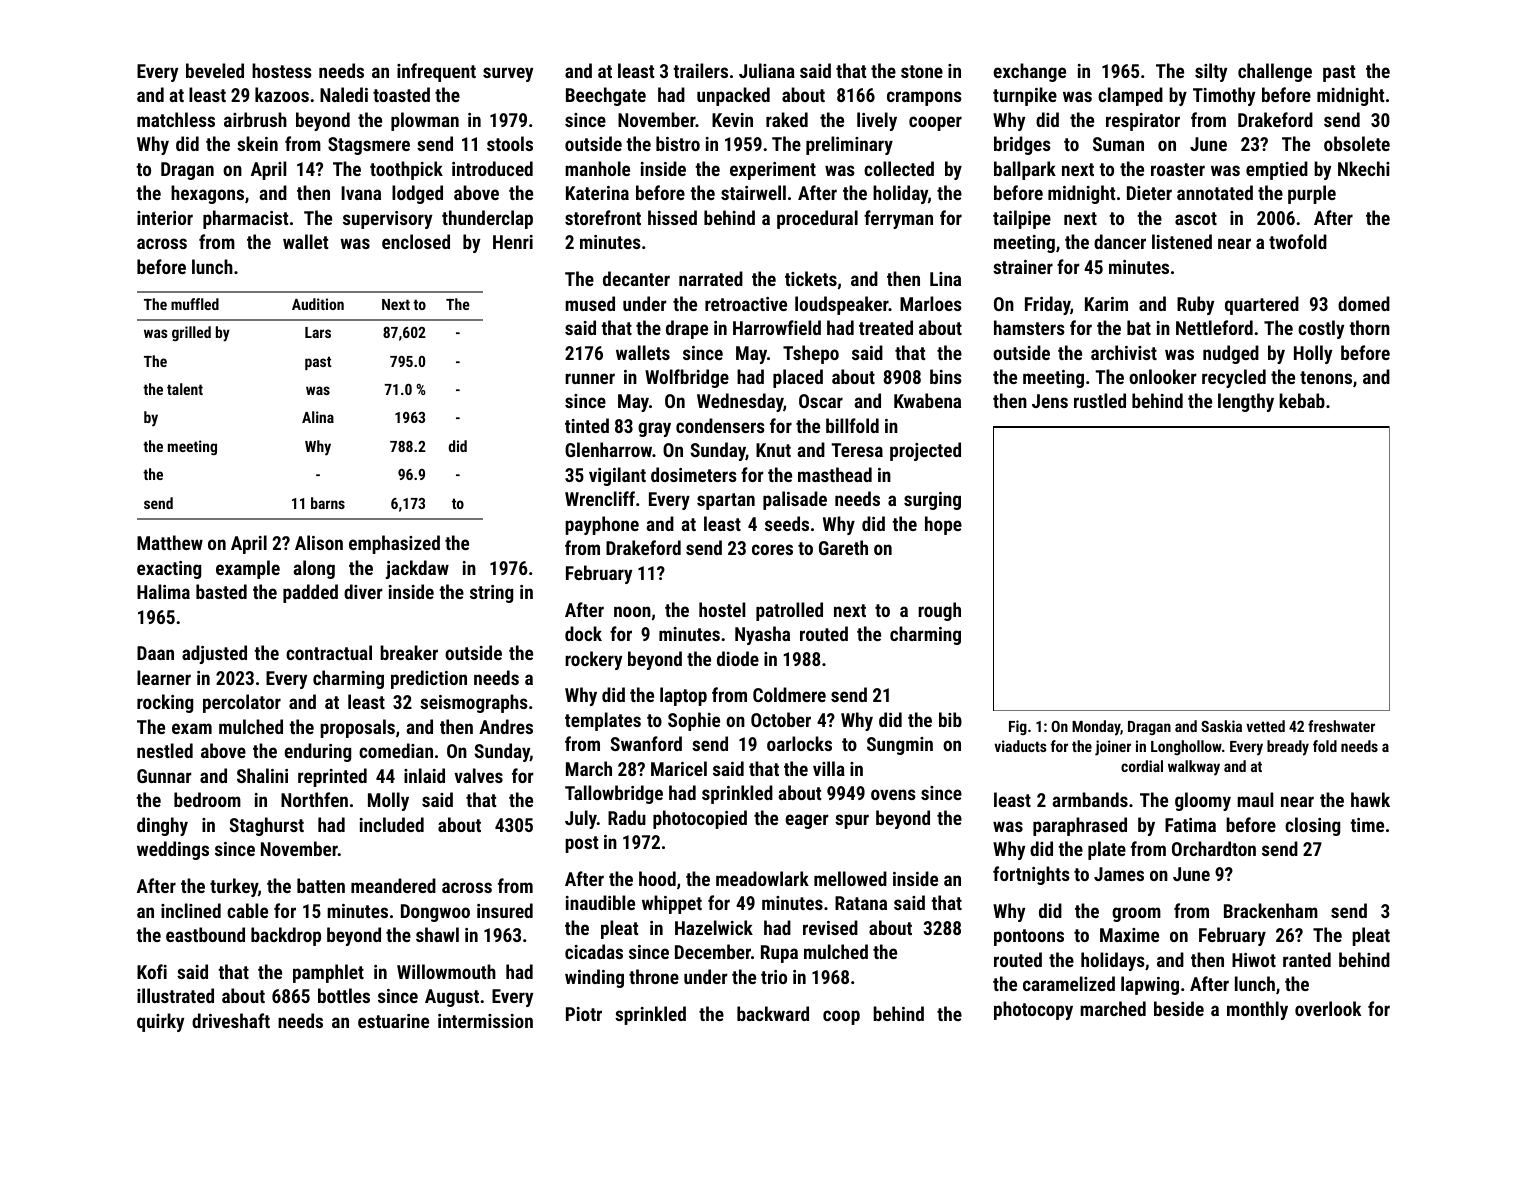 The width and height of the screenshot is (1527, 1180). I want to click on hope, so click(943, 525).
